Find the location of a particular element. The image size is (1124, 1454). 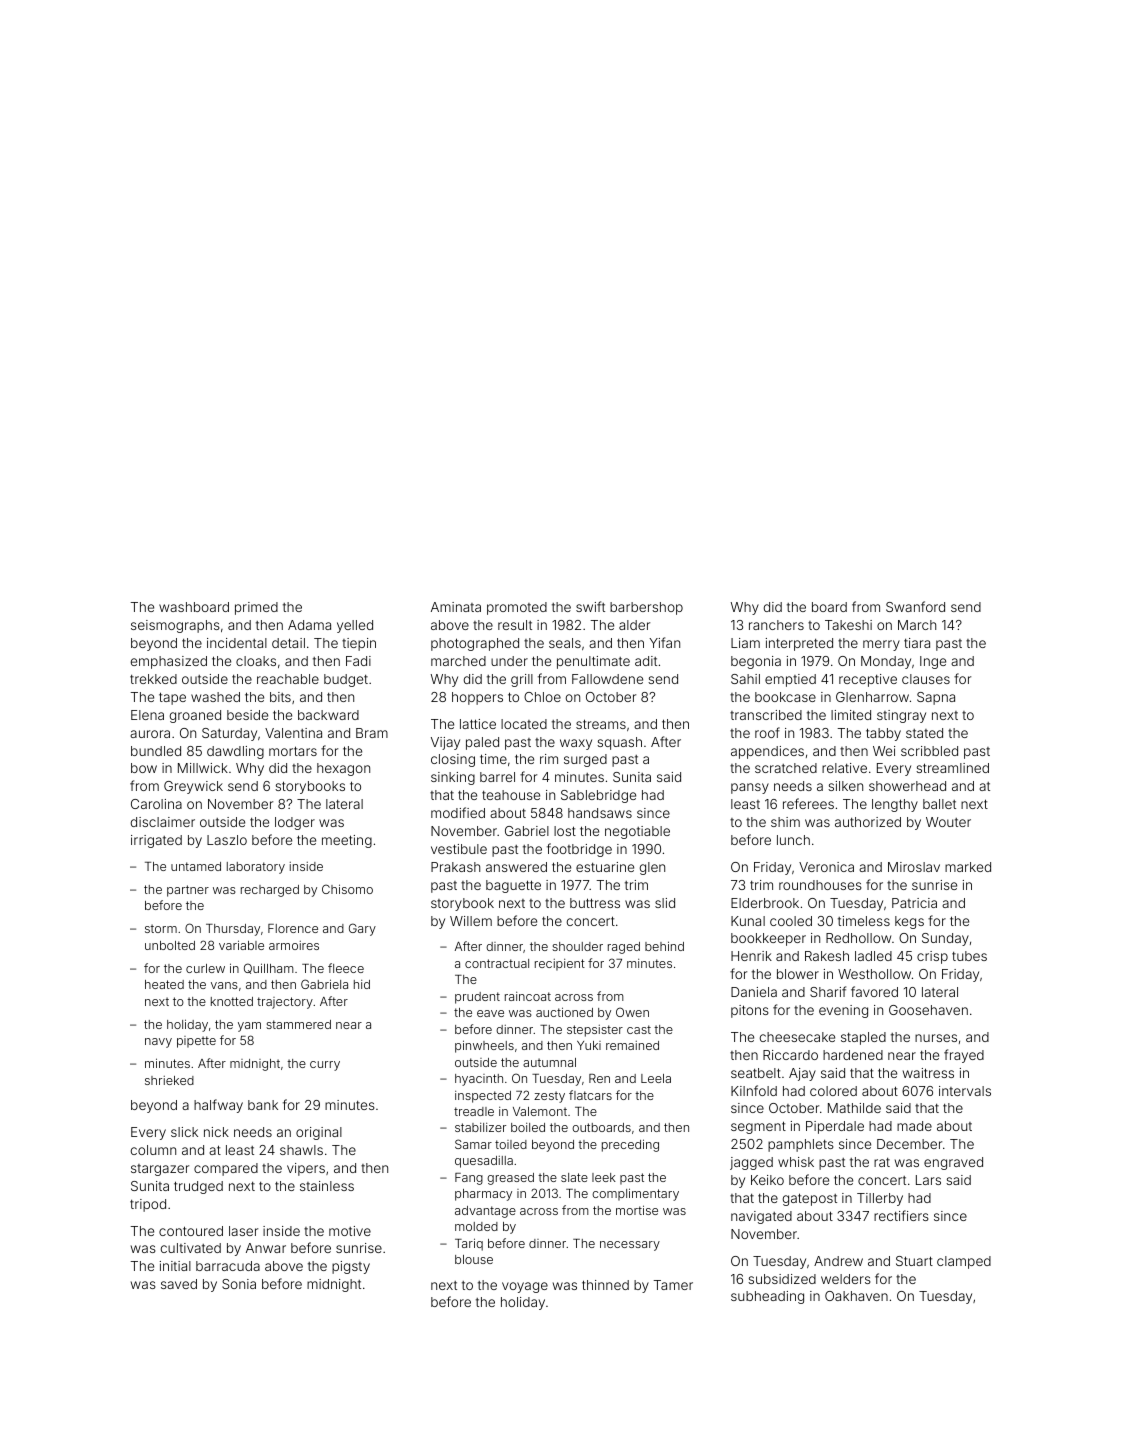

Willem is located at coordinates (471, 921).
